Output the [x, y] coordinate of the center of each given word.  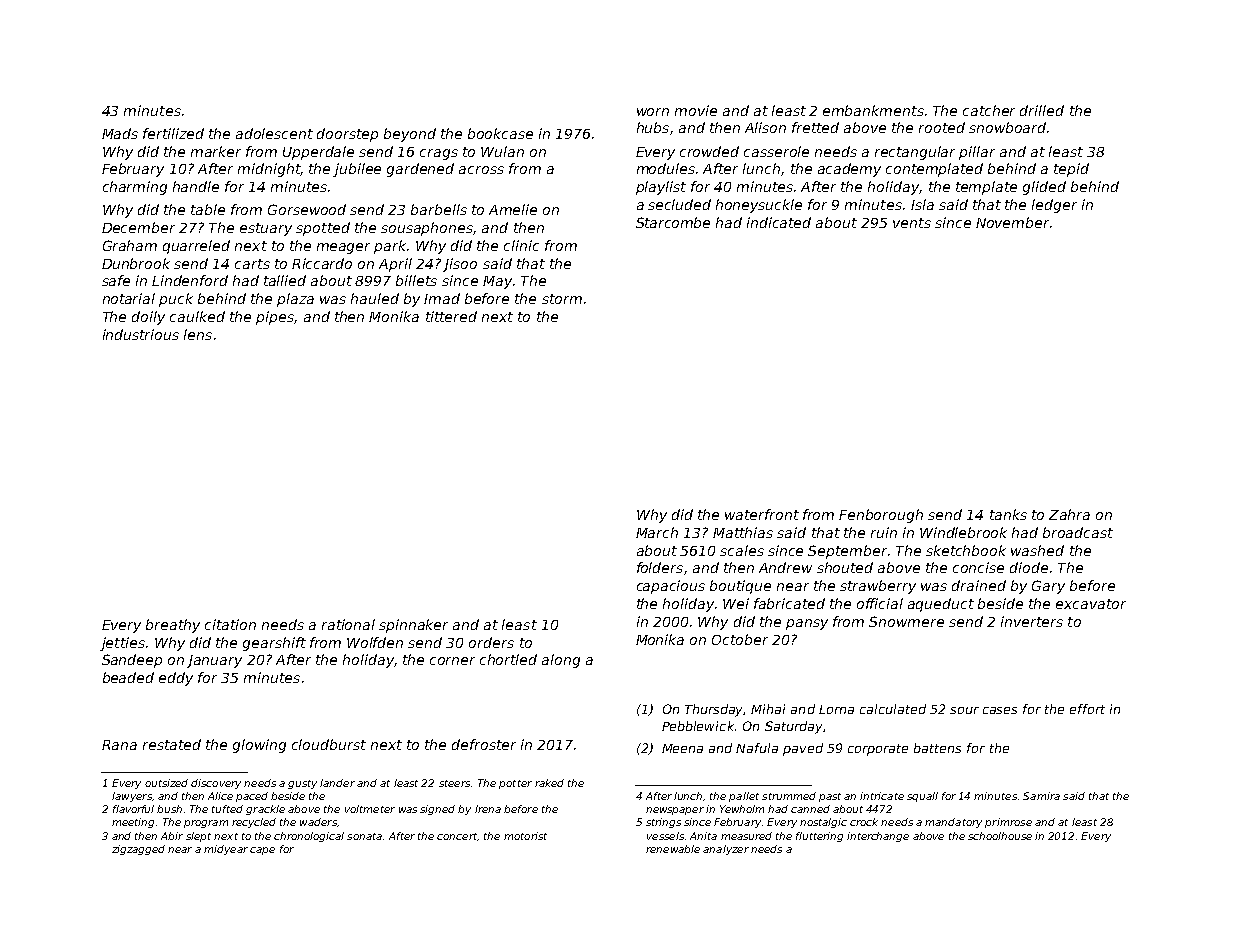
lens [198, 334]
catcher [989, 110]
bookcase [500, 133]
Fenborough [881, 516]
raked [549, 783]
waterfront [762, 514]
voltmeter [370, 809]
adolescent [274, 133]
